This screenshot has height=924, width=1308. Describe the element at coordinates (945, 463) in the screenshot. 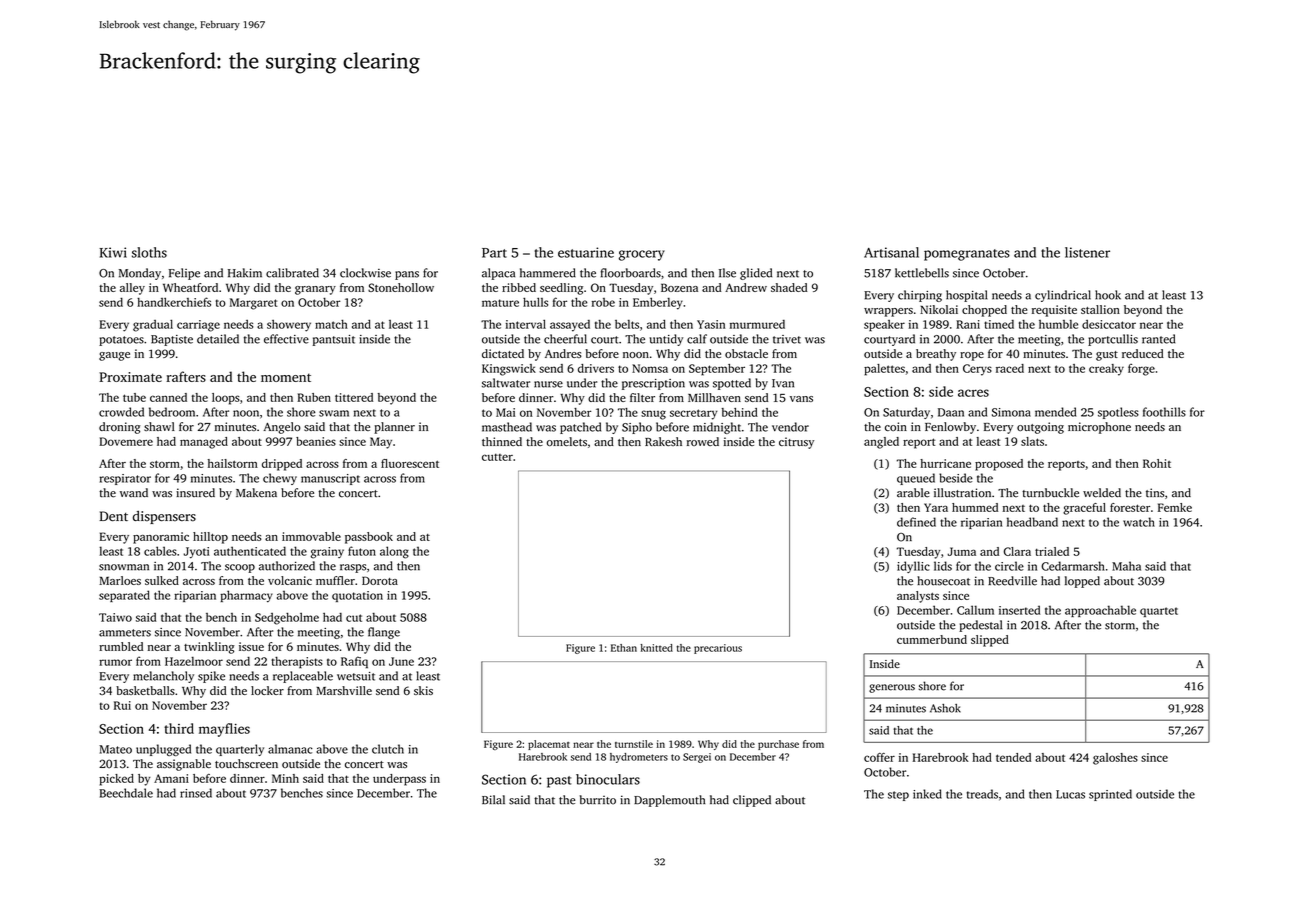

I see `hurricane` at that location.
